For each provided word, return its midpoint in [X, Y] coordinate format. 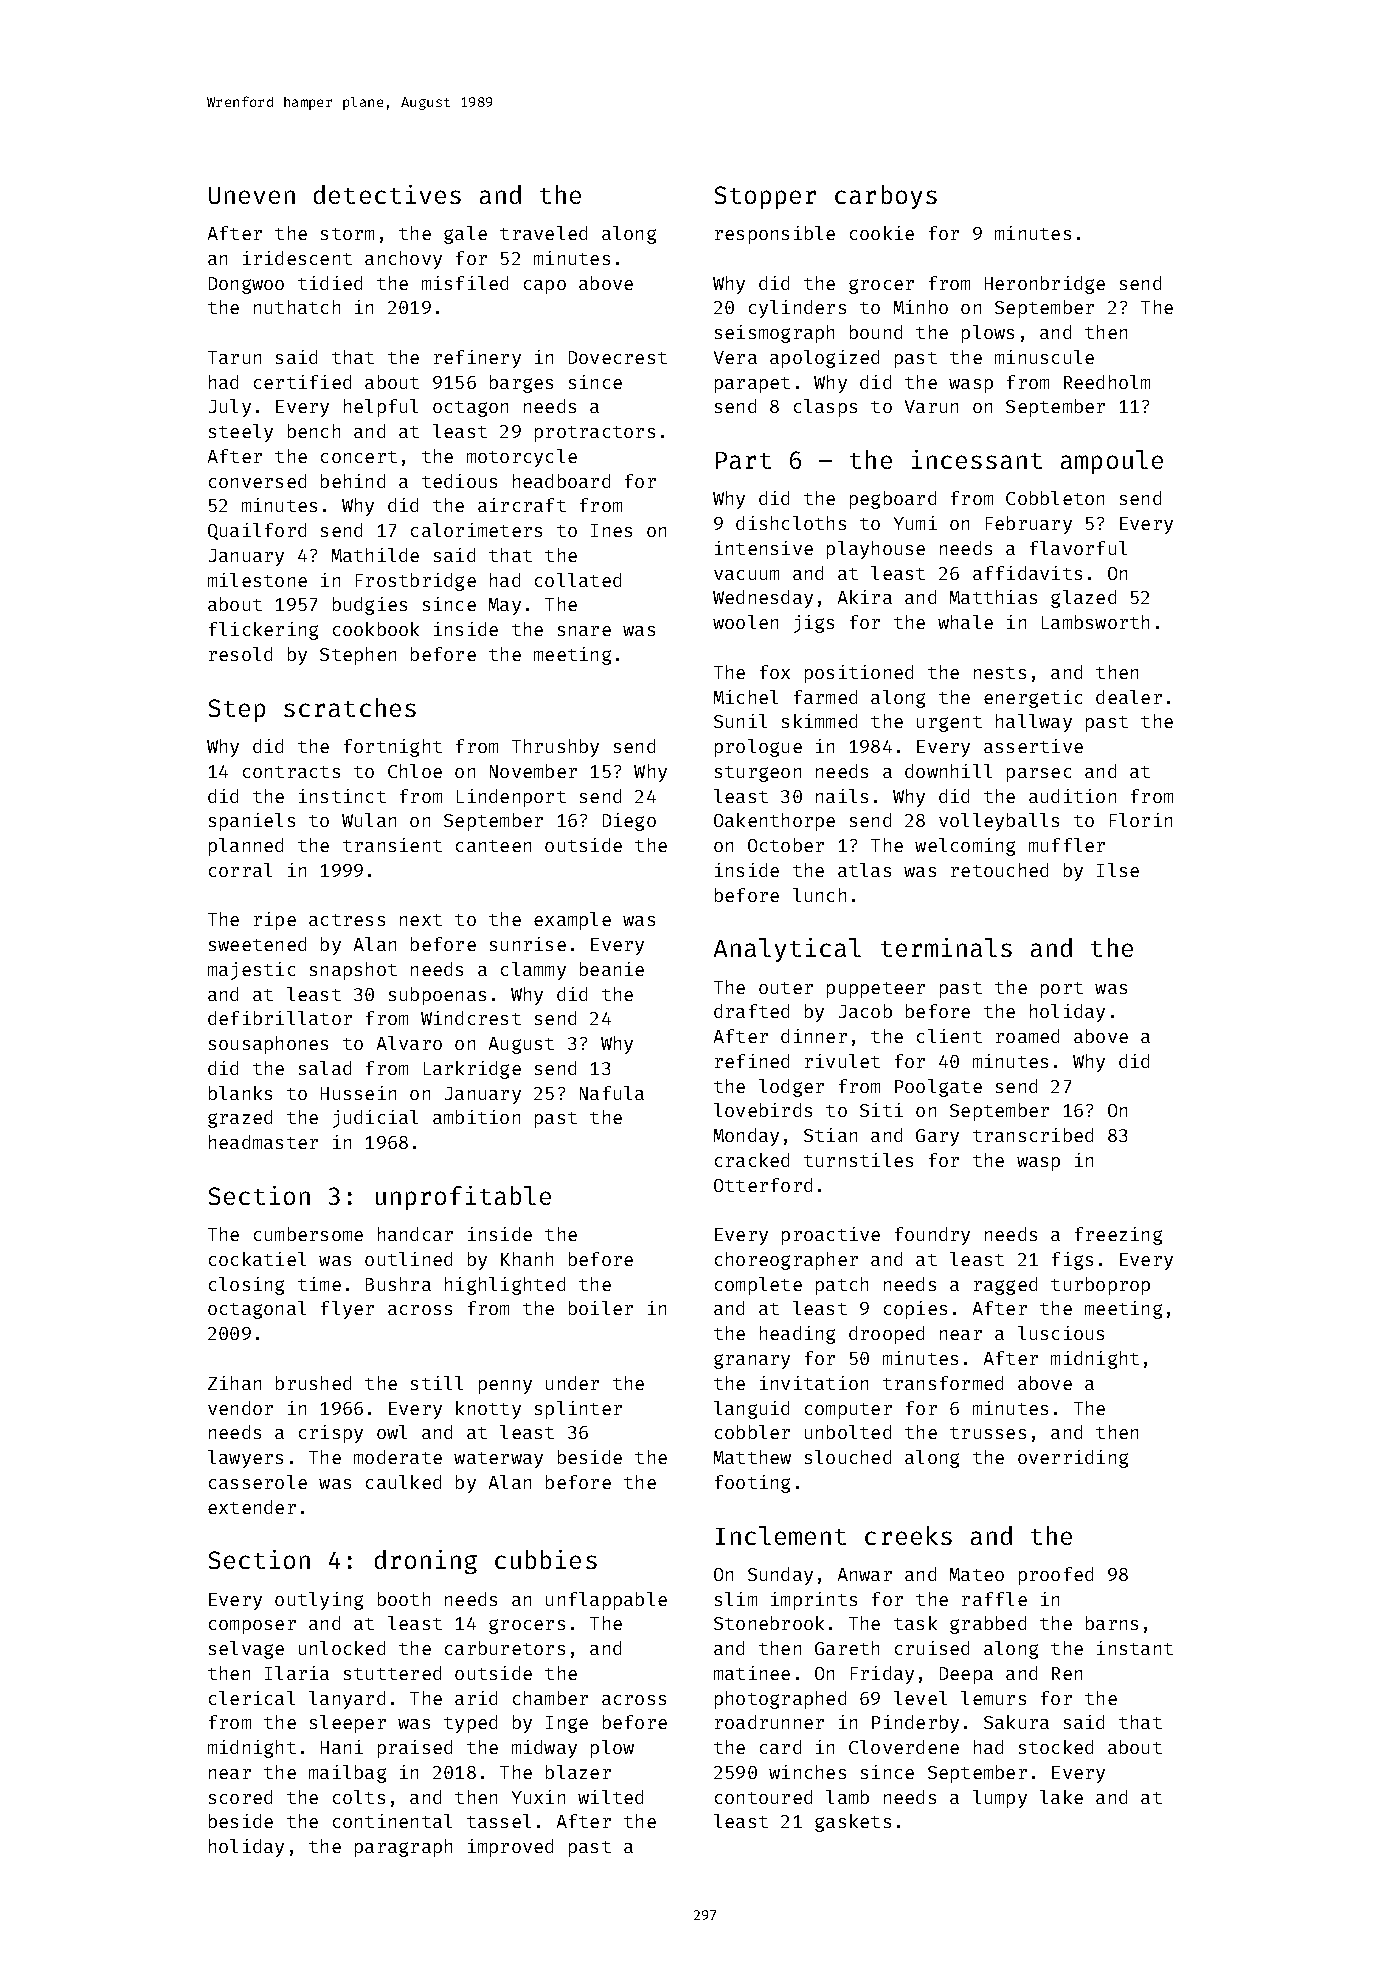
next [421, 920]
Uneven [252, 195]
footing [752, 1484]
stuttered [392, 1673]
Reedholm [1107, 382]
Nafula [612, 1093]
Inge [567, 1724]
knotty [488, 1410]
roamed [1027, 1036]
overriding [1073, 1459]
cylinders [797, 309]
